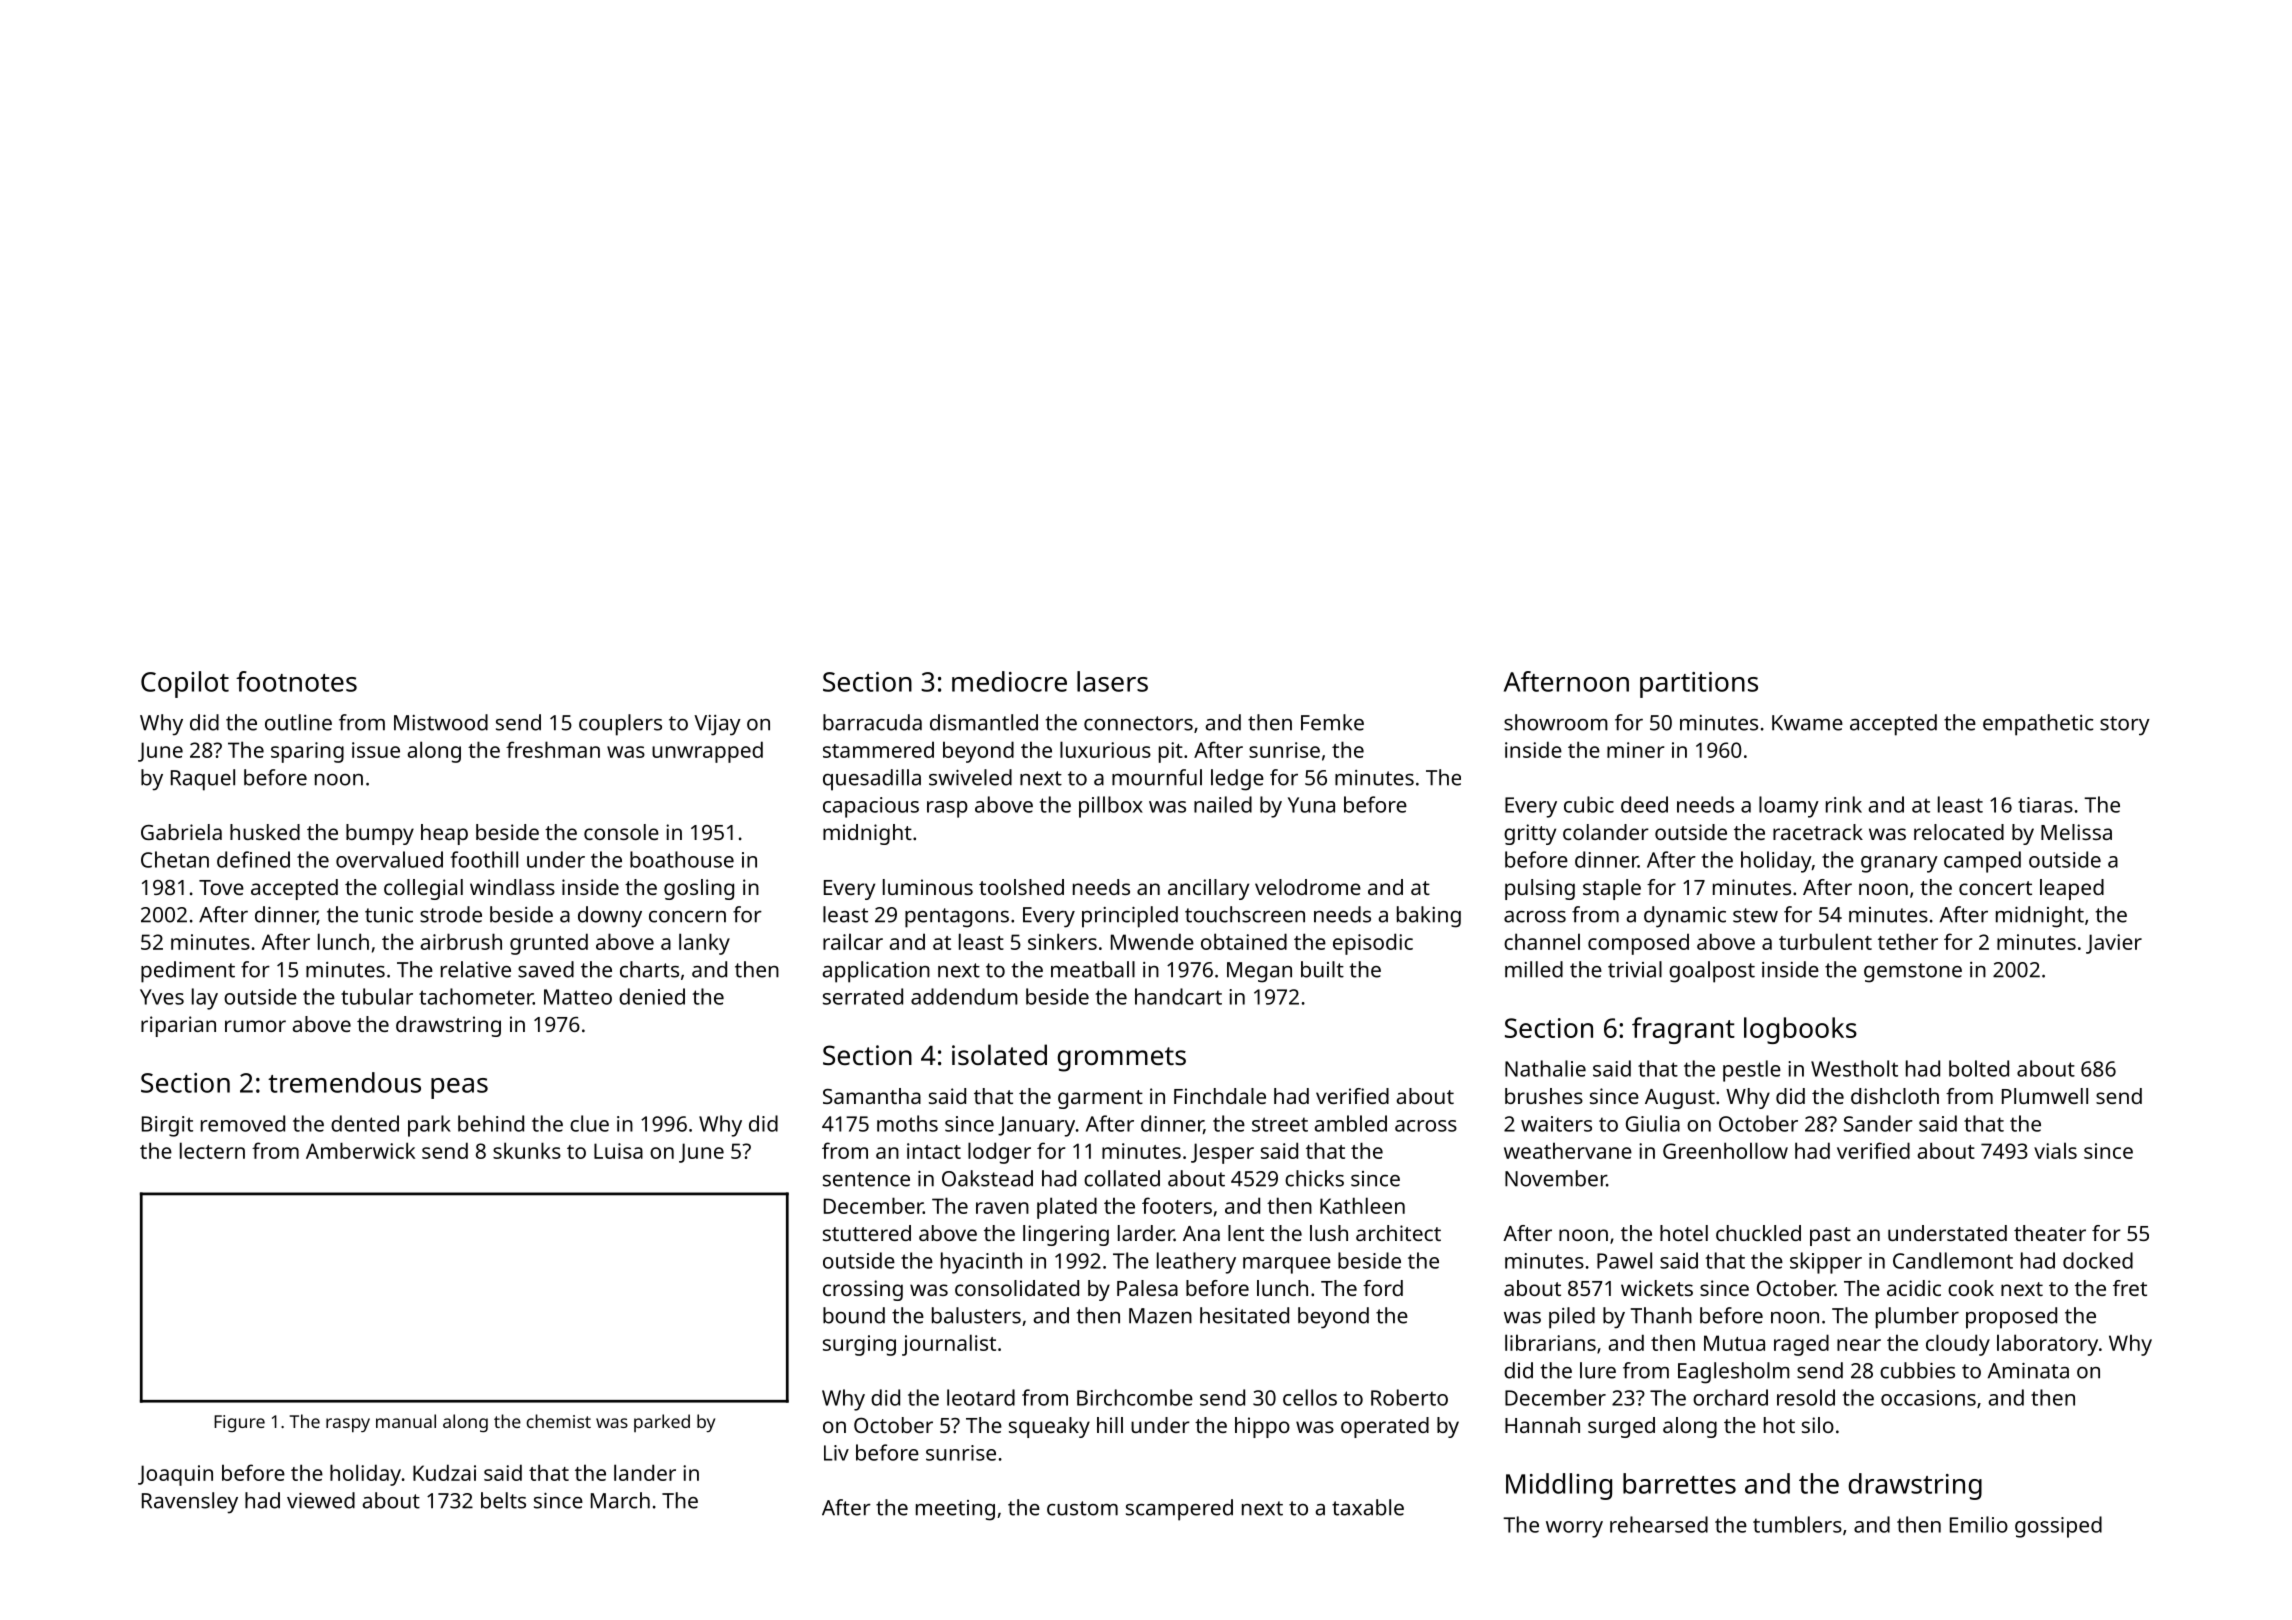 Image resolution: width=2292 pixels, height=1620 pixels. What do you see at coordinates (2055, 1150) in the screenshot?
I see `vials` at bounding box center [2055, 1150].
